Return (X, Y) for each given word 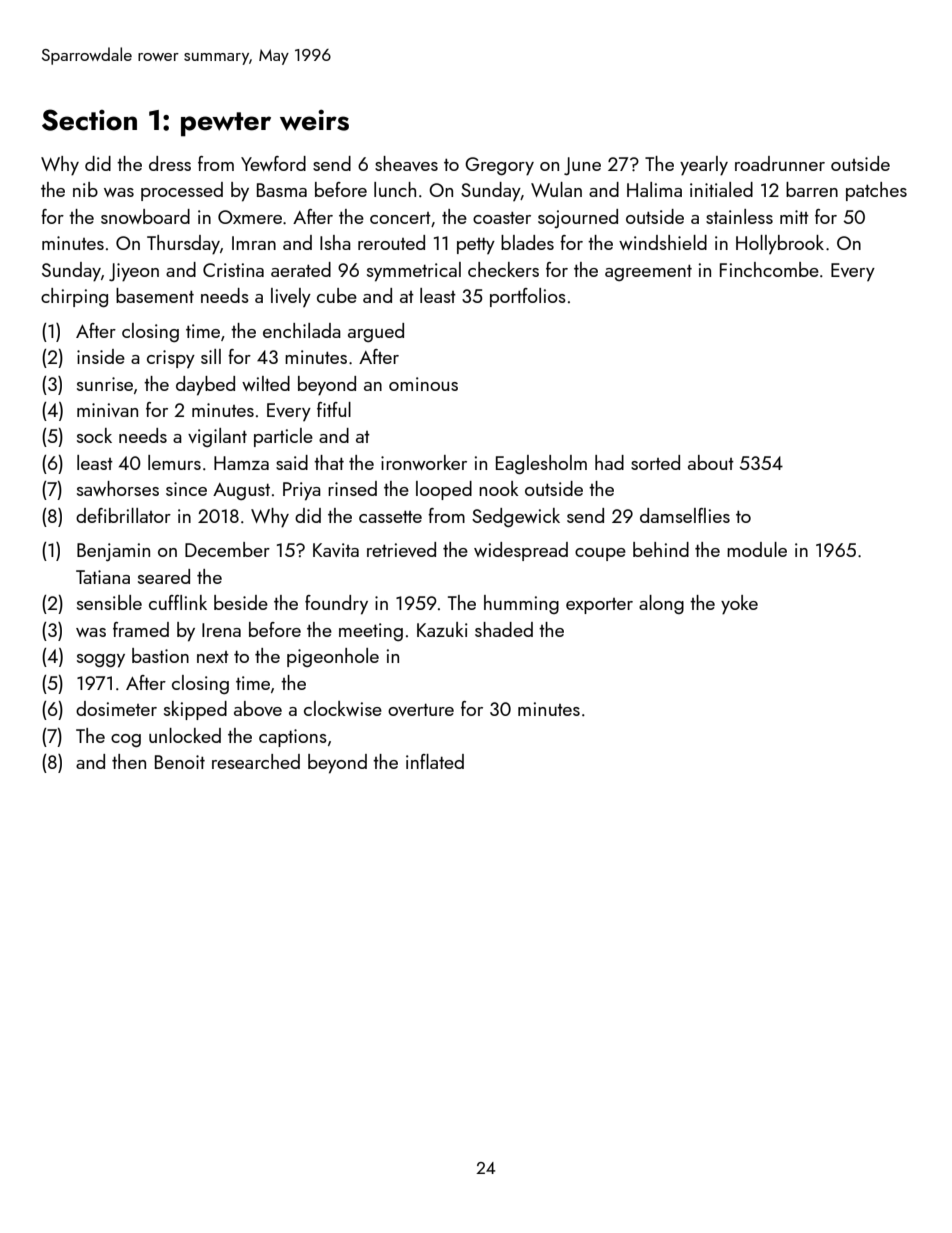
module (757, 549)
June (582, 166)
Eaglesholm (541, 464)
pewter (226, 124)
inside (101, 356)
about (711, 462)
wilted (266, 383)
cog (126, 740)
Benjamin (113, 552)
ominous (423, 384)
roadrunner (780, 163)
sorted (655, 462)
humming (521, 604)
